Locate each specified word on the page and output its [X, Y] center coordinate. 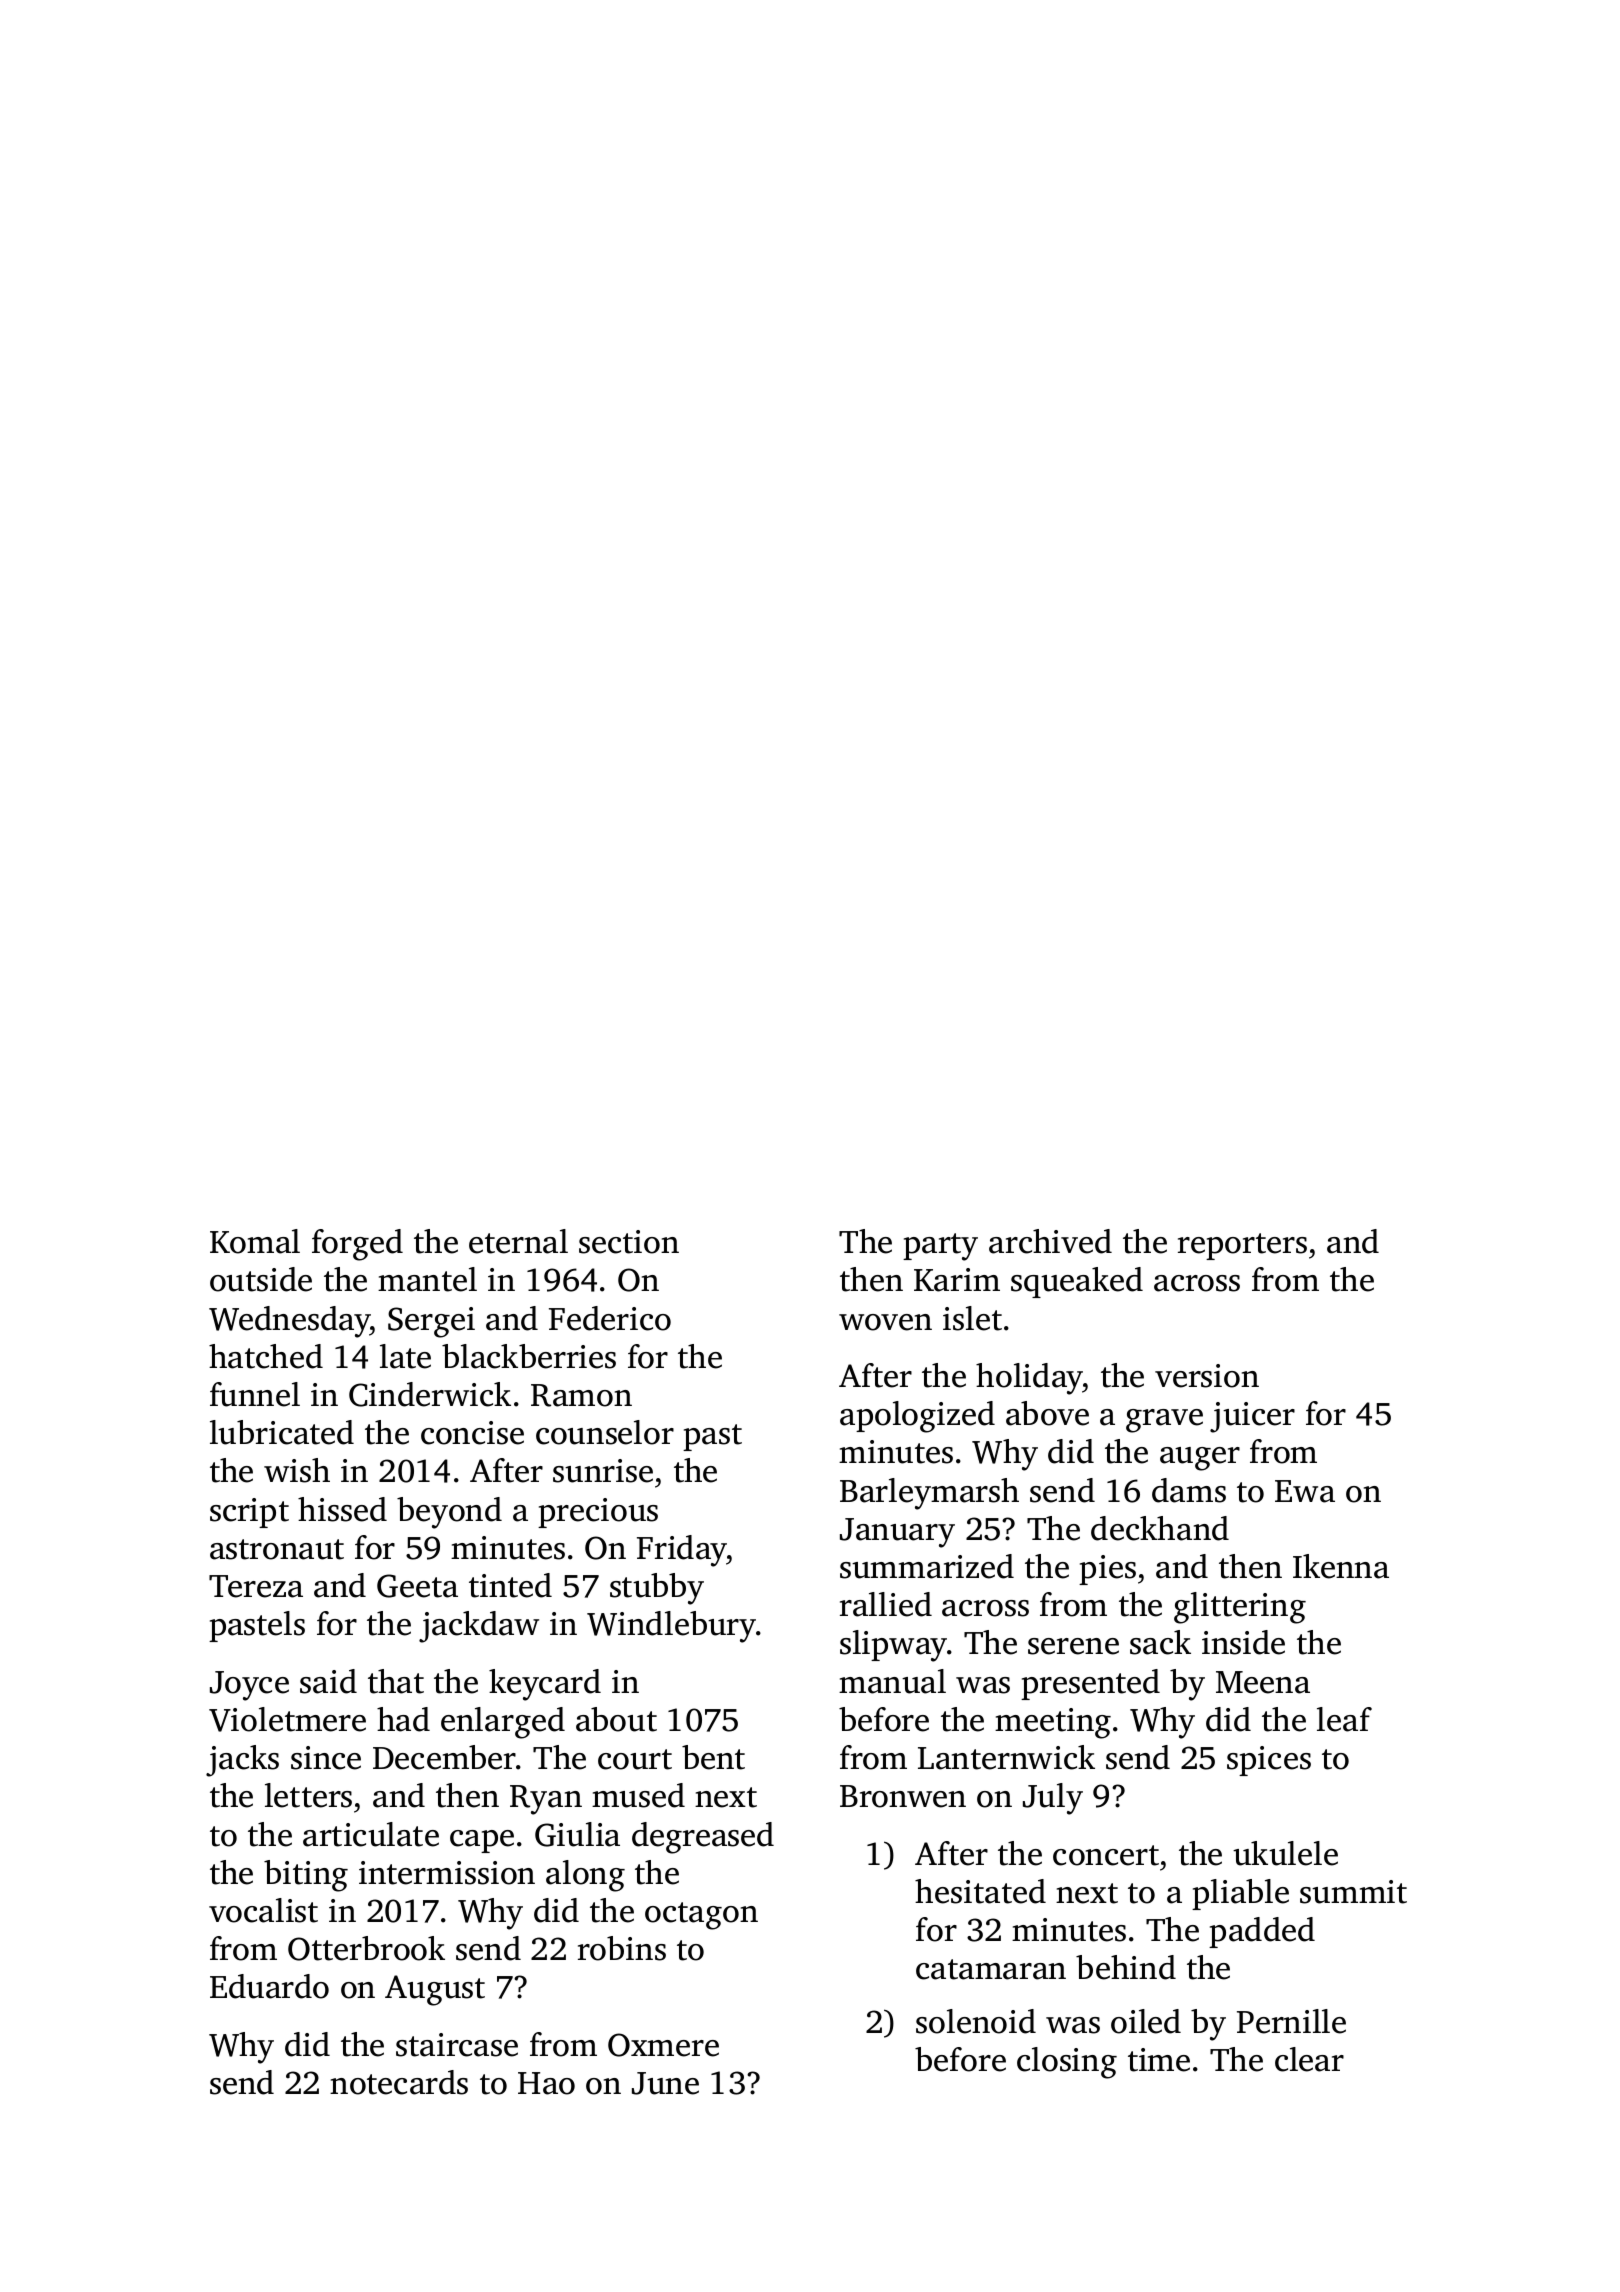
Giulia [577, 1834]
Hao [546, 2083]
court [635, 1759]
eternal [518, 1241]
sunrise [603, 1471]
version [1207, 1376]
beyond [449, 1513]
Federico [610, 1318]
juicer [1252, 1417]
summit [1353, 1892]
